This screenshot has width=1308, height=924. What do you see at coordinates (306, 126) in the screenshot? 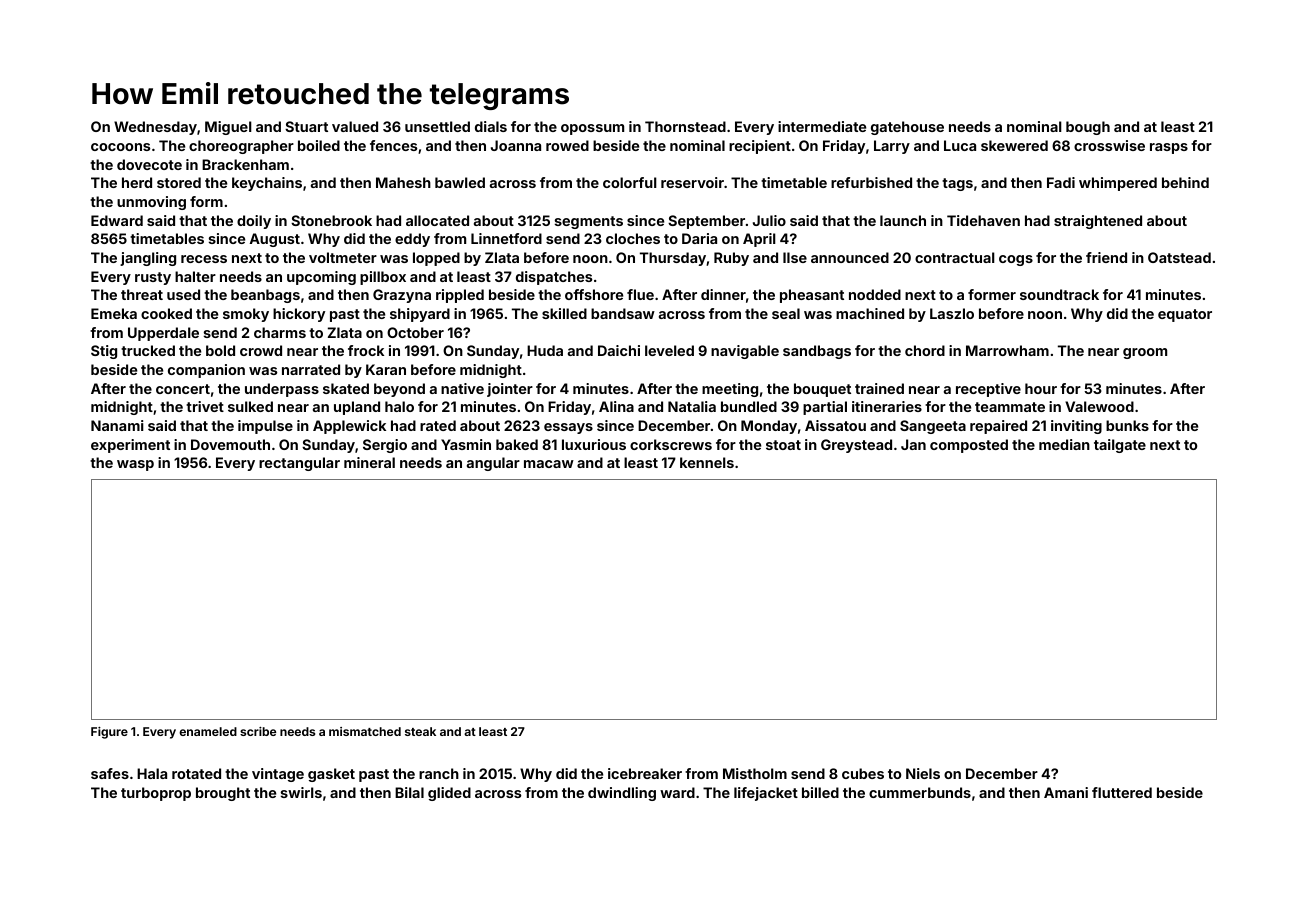
I see `Stuart` at bounding box center [306, 126].
